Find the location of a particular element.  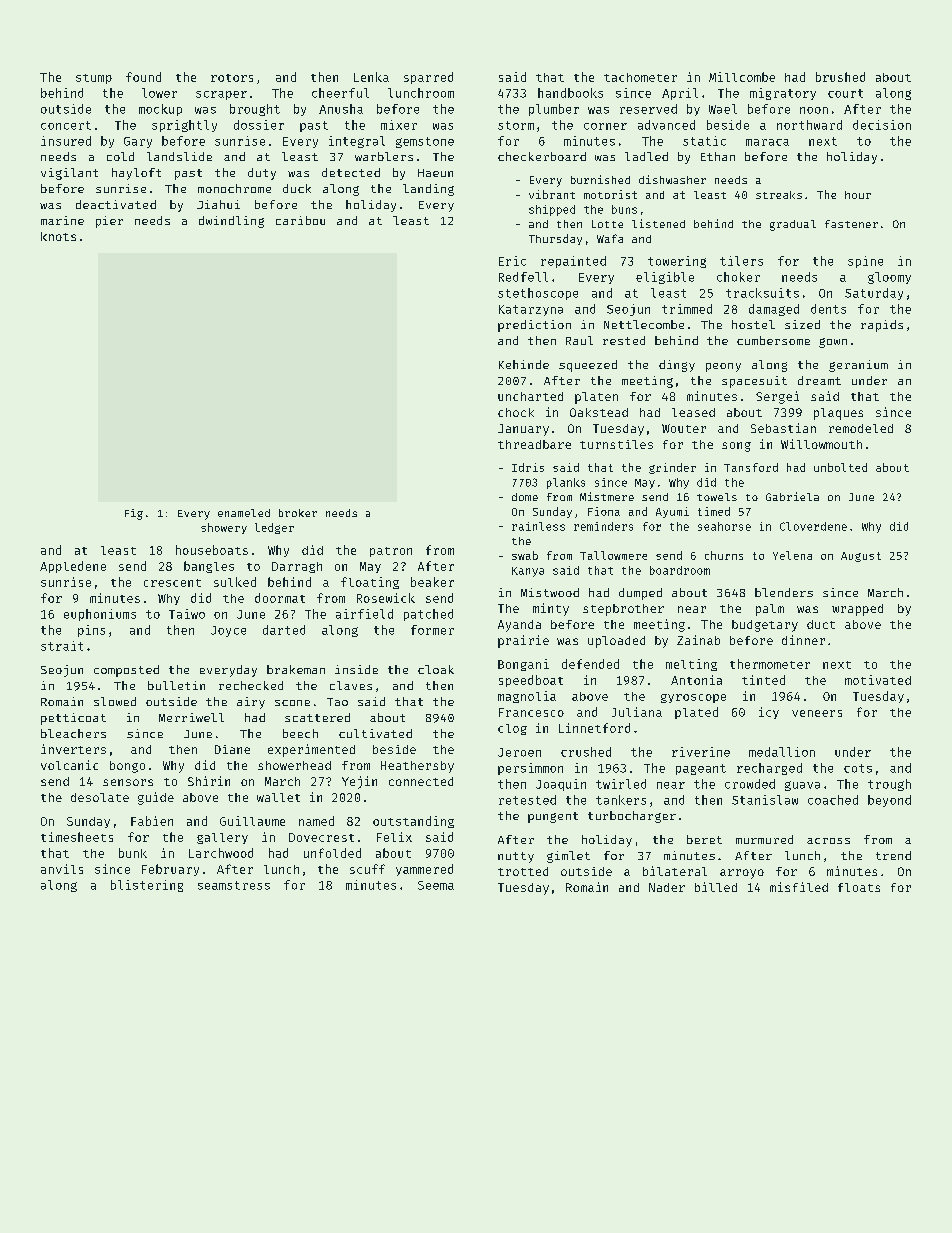

chock is located at coordinates (516, 412).
